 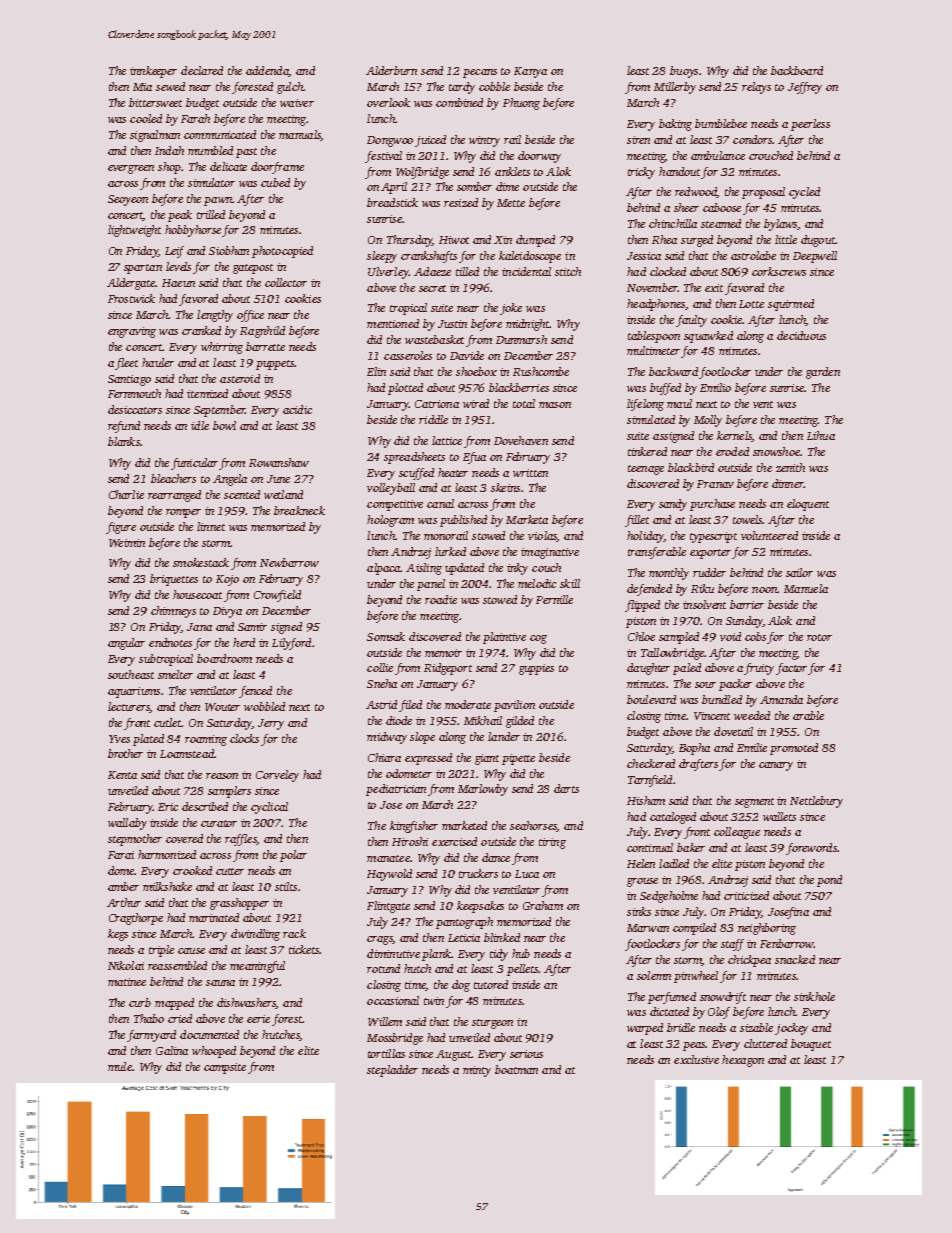 I want to click on Galina, so click(x=172, y=1050).
